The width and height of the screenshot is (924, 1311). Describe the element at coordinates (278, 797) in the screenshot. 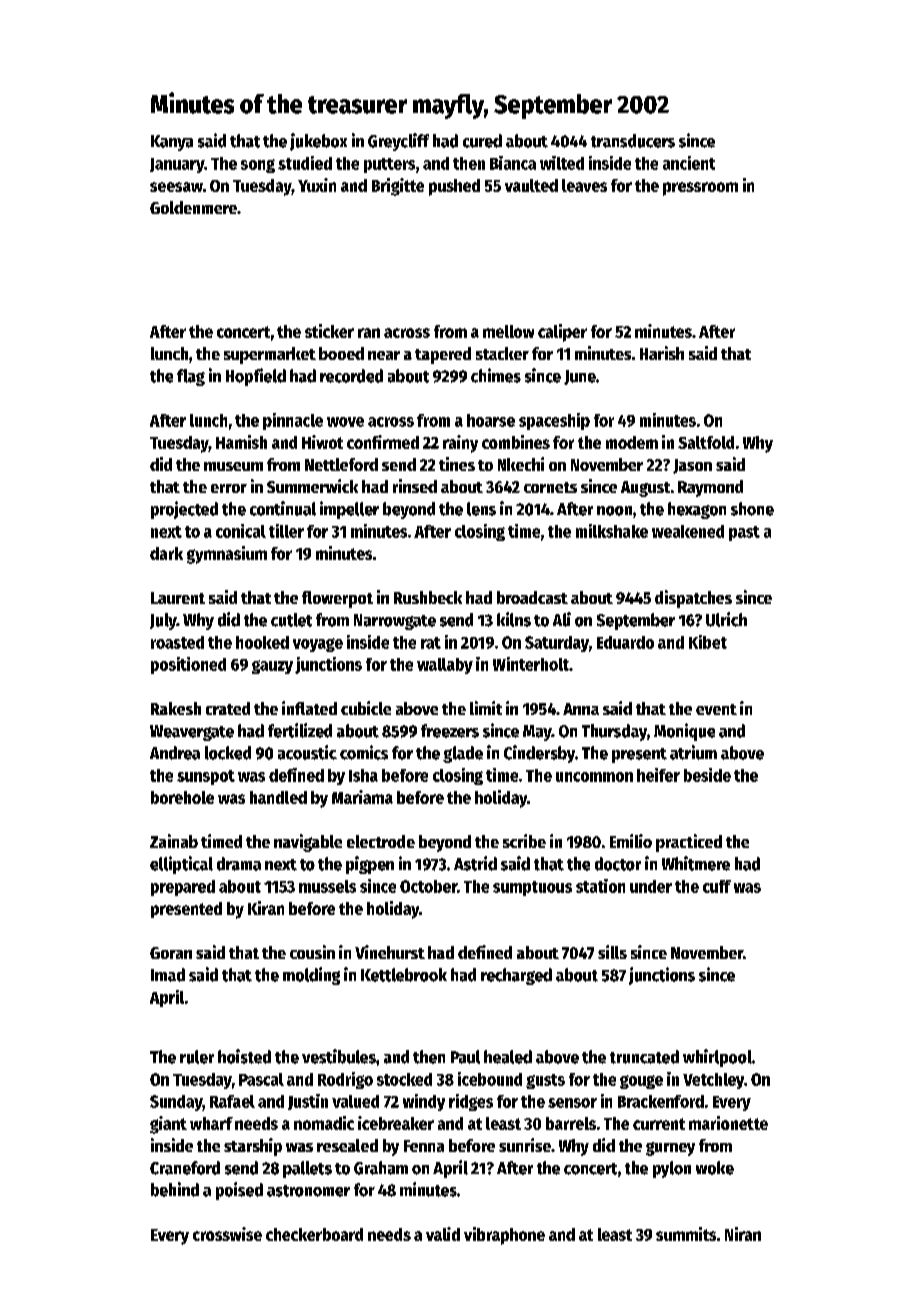

I see `handled` at that location.
